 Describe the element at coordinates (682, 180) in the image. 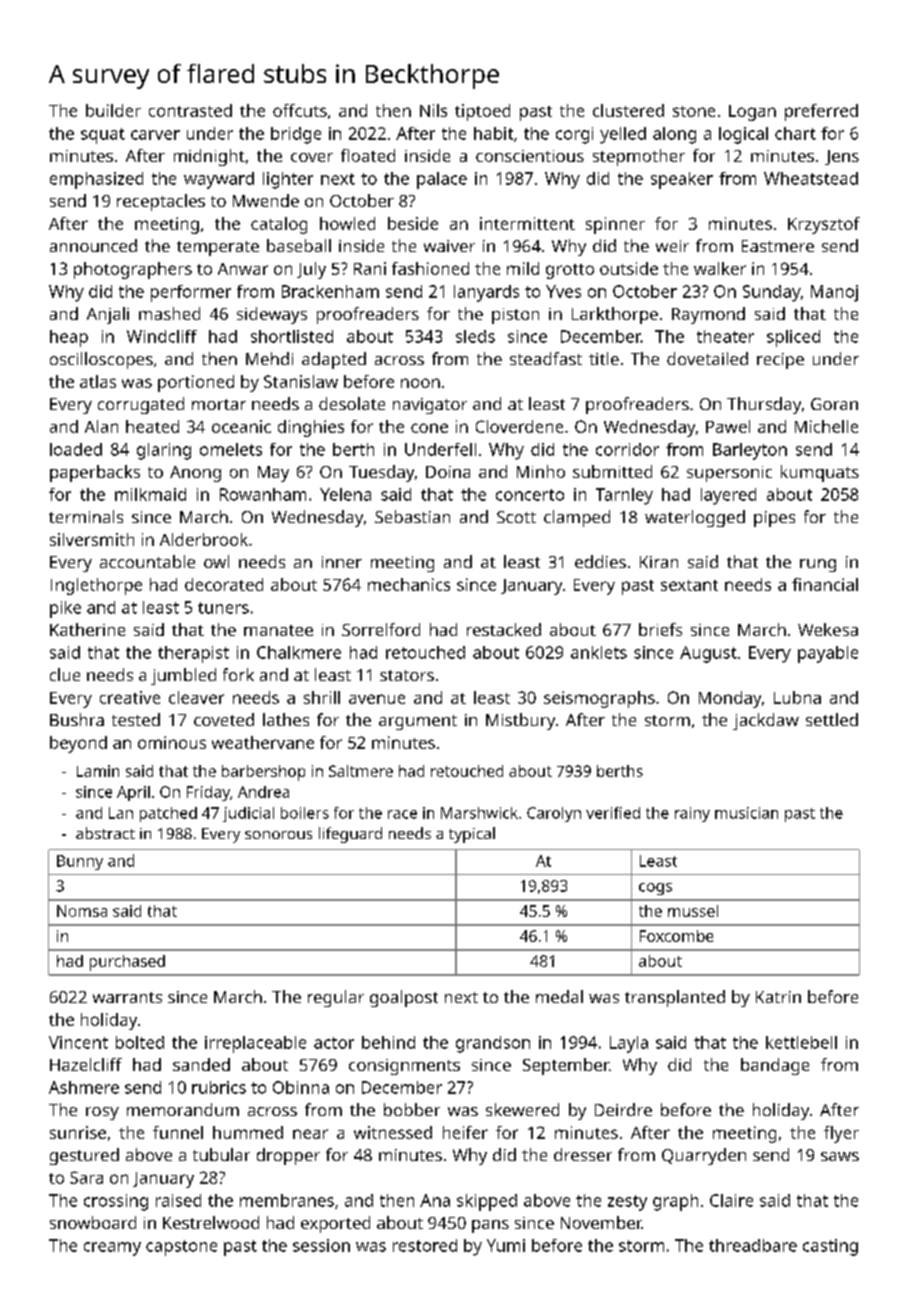

I see `speaker` at that location.
